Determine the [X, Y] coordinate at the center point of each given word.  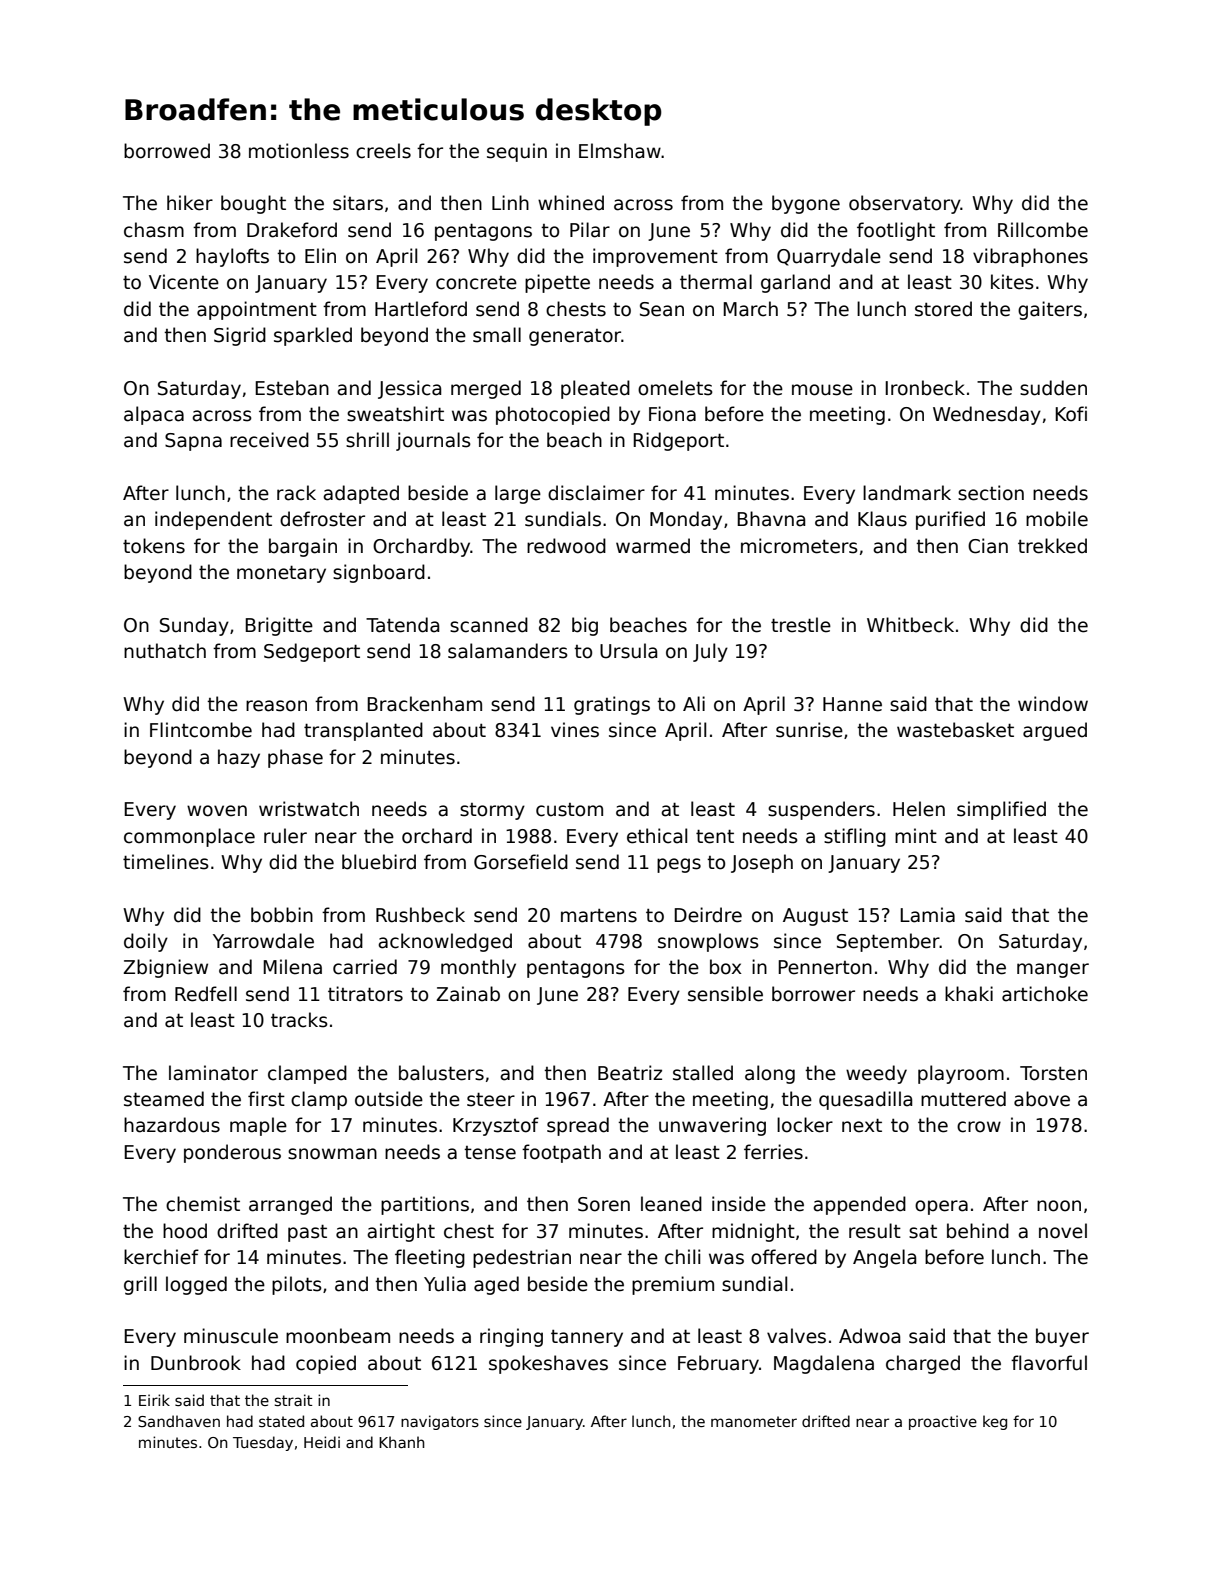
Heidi [322, 1442]
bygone [806, 204]
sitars [358, 203]
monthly [478, 968]
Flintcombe [201, 730]
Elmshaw [620, 151]
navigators [440, 1422]
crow [979, 1127]
